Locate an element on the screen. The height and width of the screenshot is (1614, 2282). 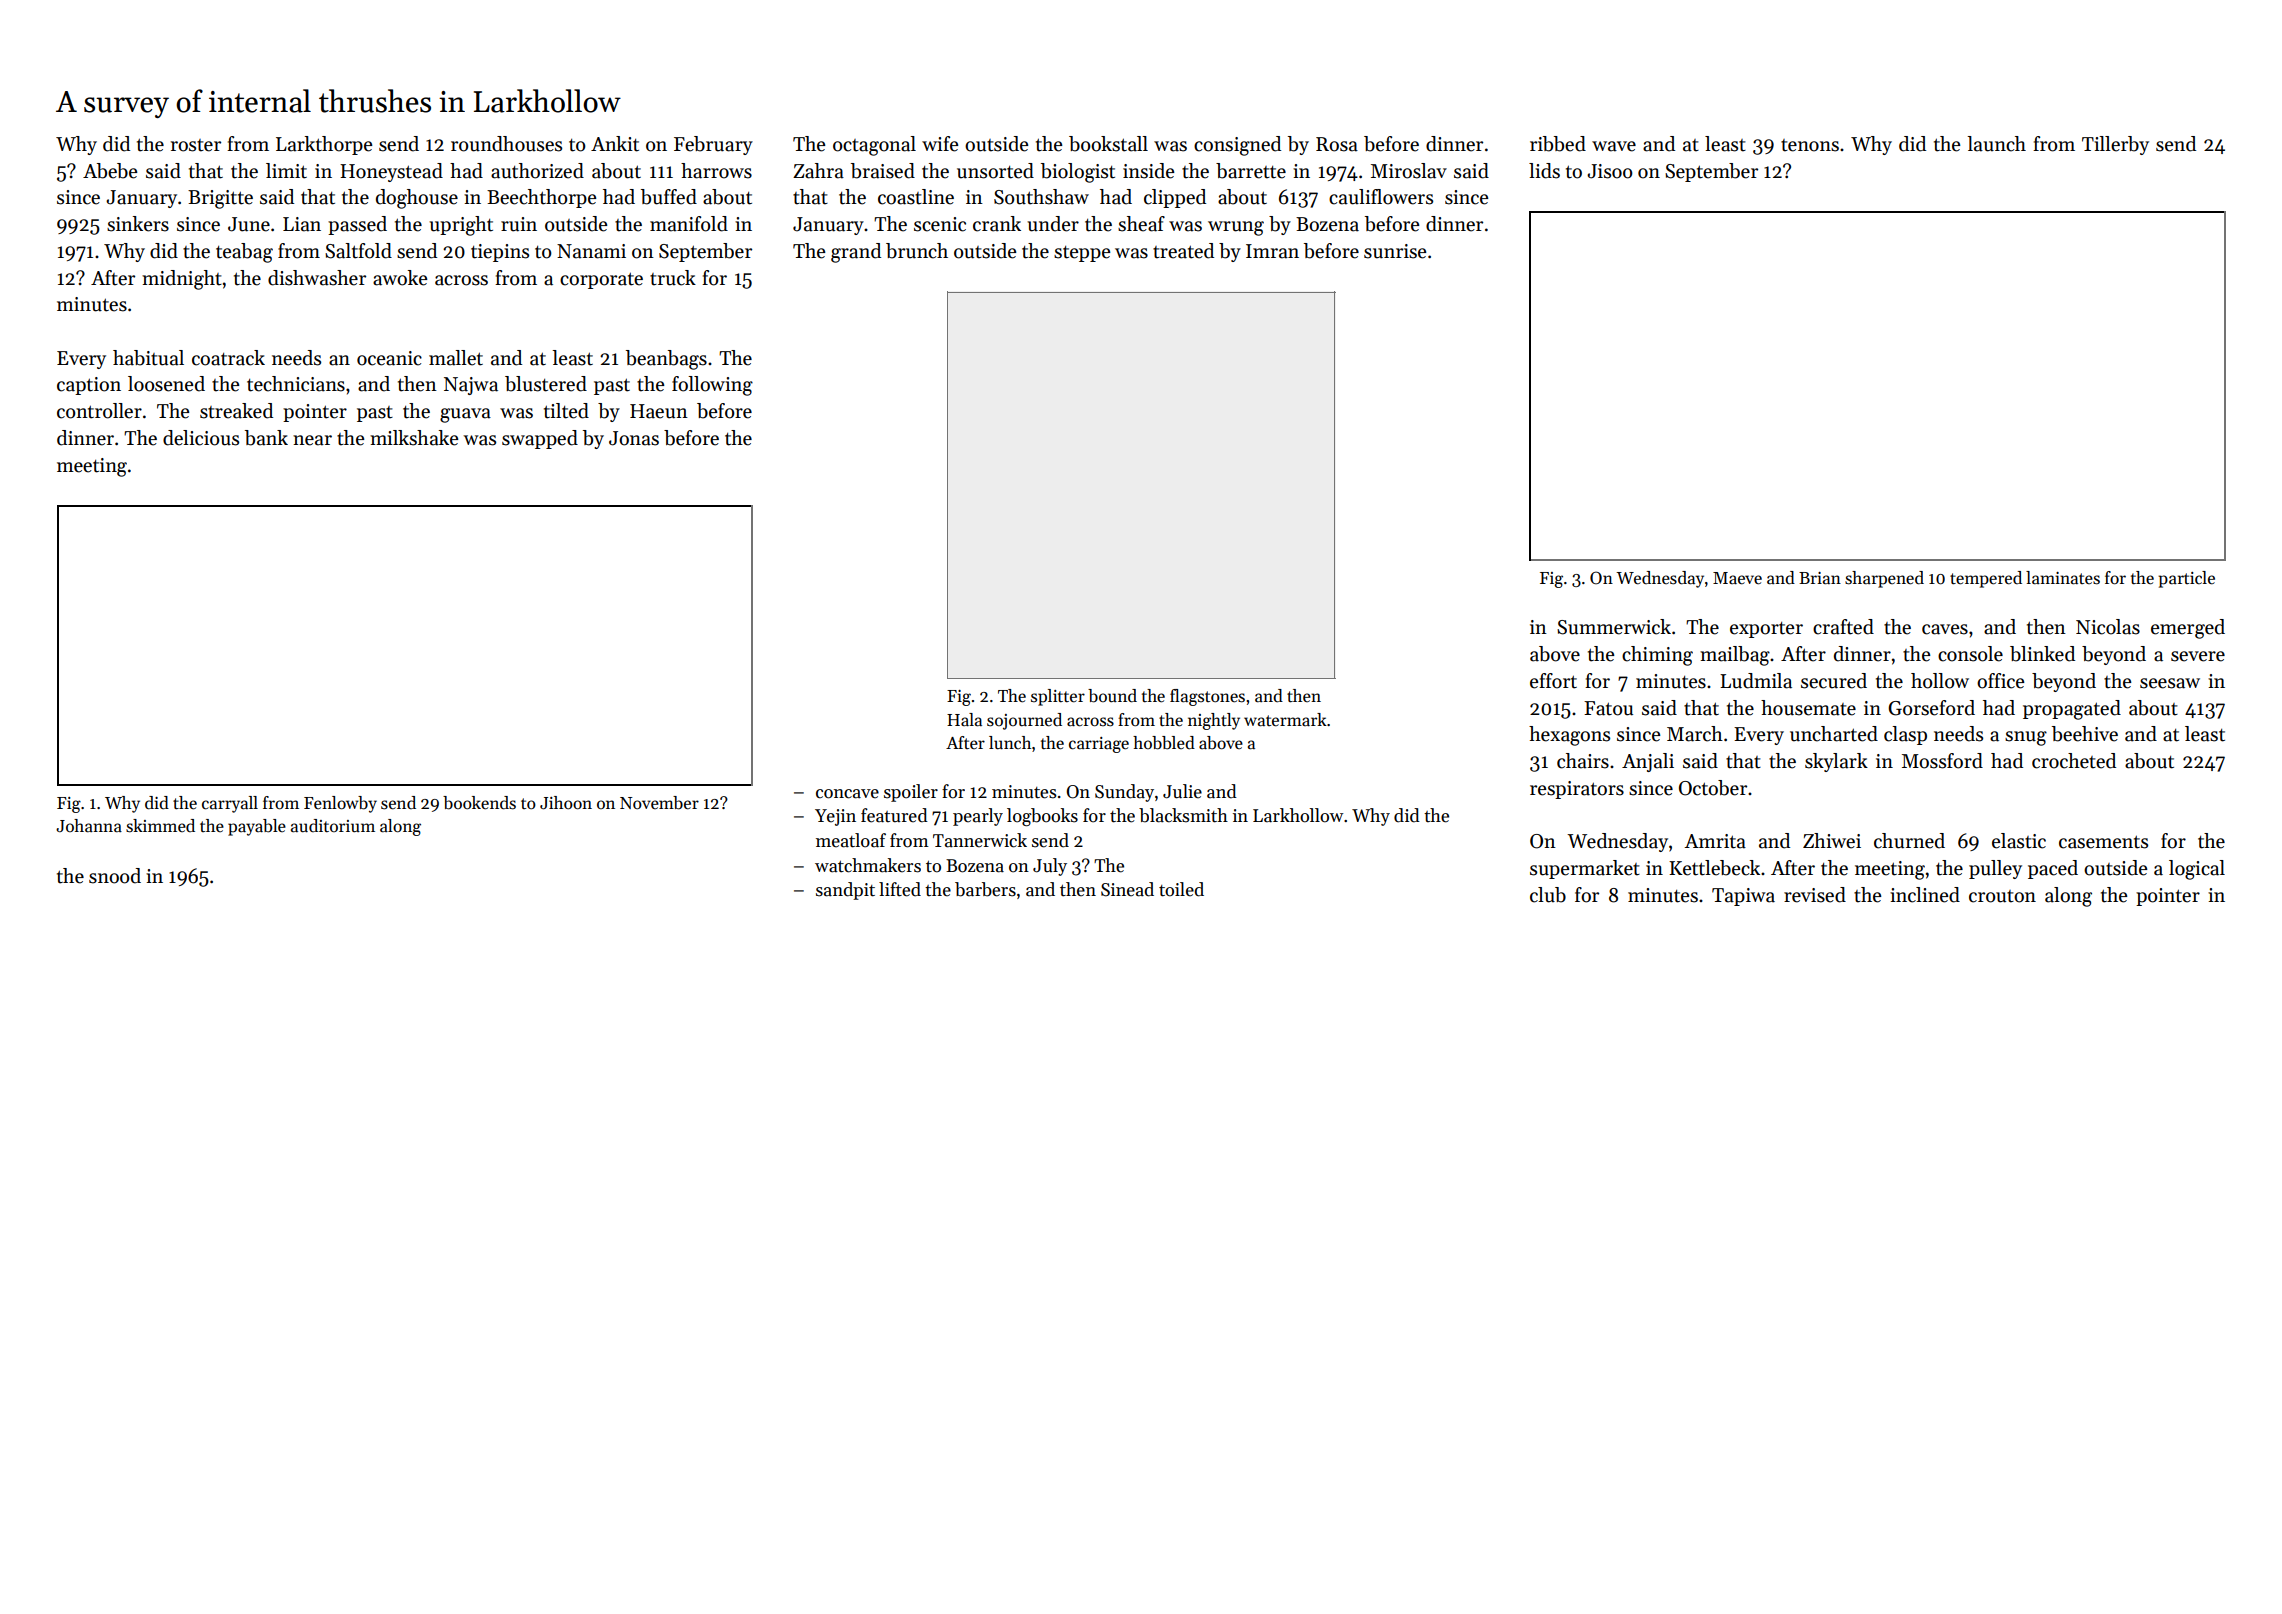
sunrise is located at coordinates (1395, 251).
